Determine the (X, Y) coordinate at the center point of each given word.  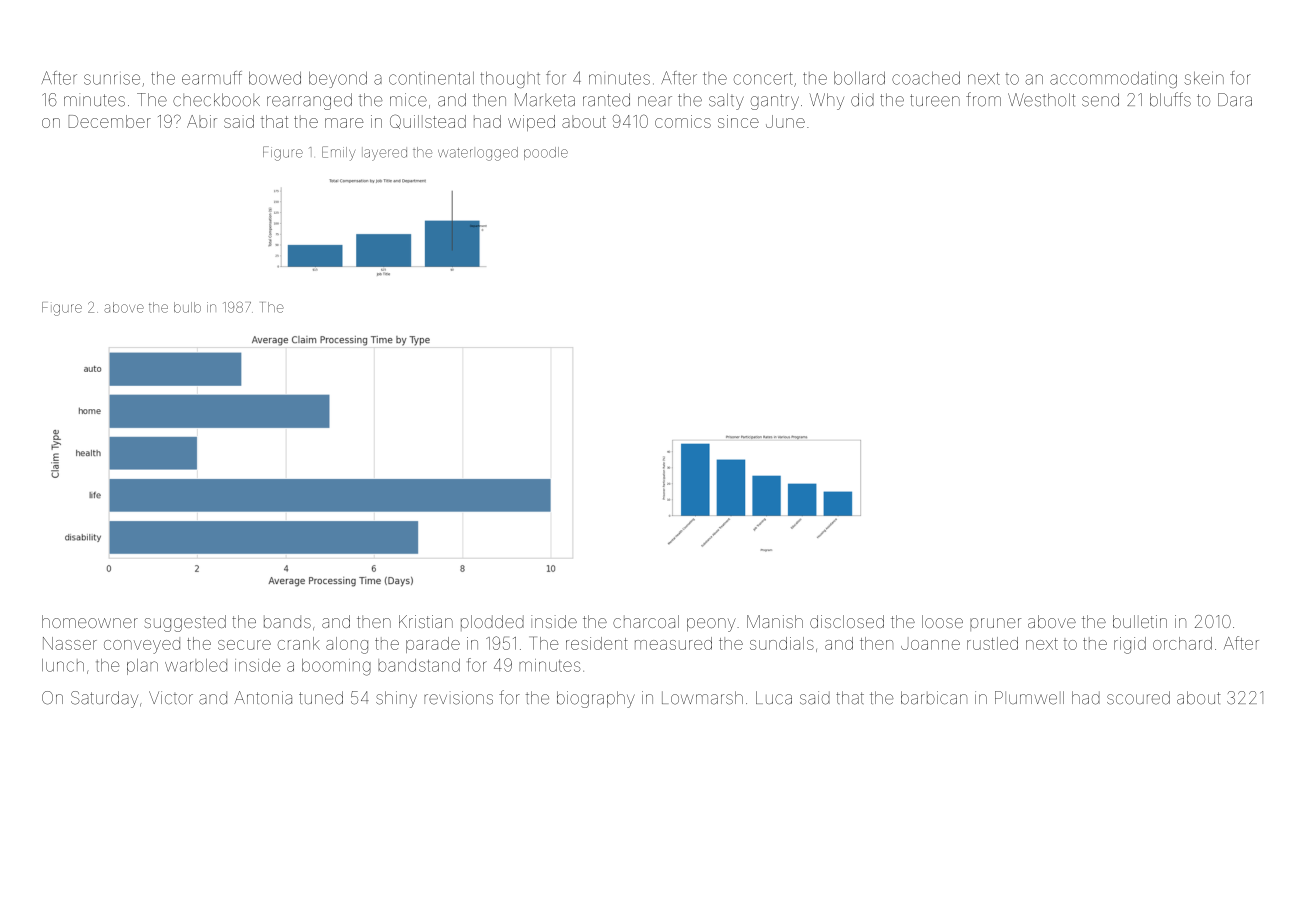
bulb (187, 307)
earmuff (212, 78)
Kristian (426, 621)
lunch (63, 665)
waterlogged (478, 154)
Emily (338, 153)
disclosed (847, 621)
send (1100, 100)
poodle (546, 153)
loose (942, 621)
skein (1204, 78)
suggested (185, 623)
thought (510, 80)
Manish (775, 621)
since (738, 121)
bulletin (1140, 621)
